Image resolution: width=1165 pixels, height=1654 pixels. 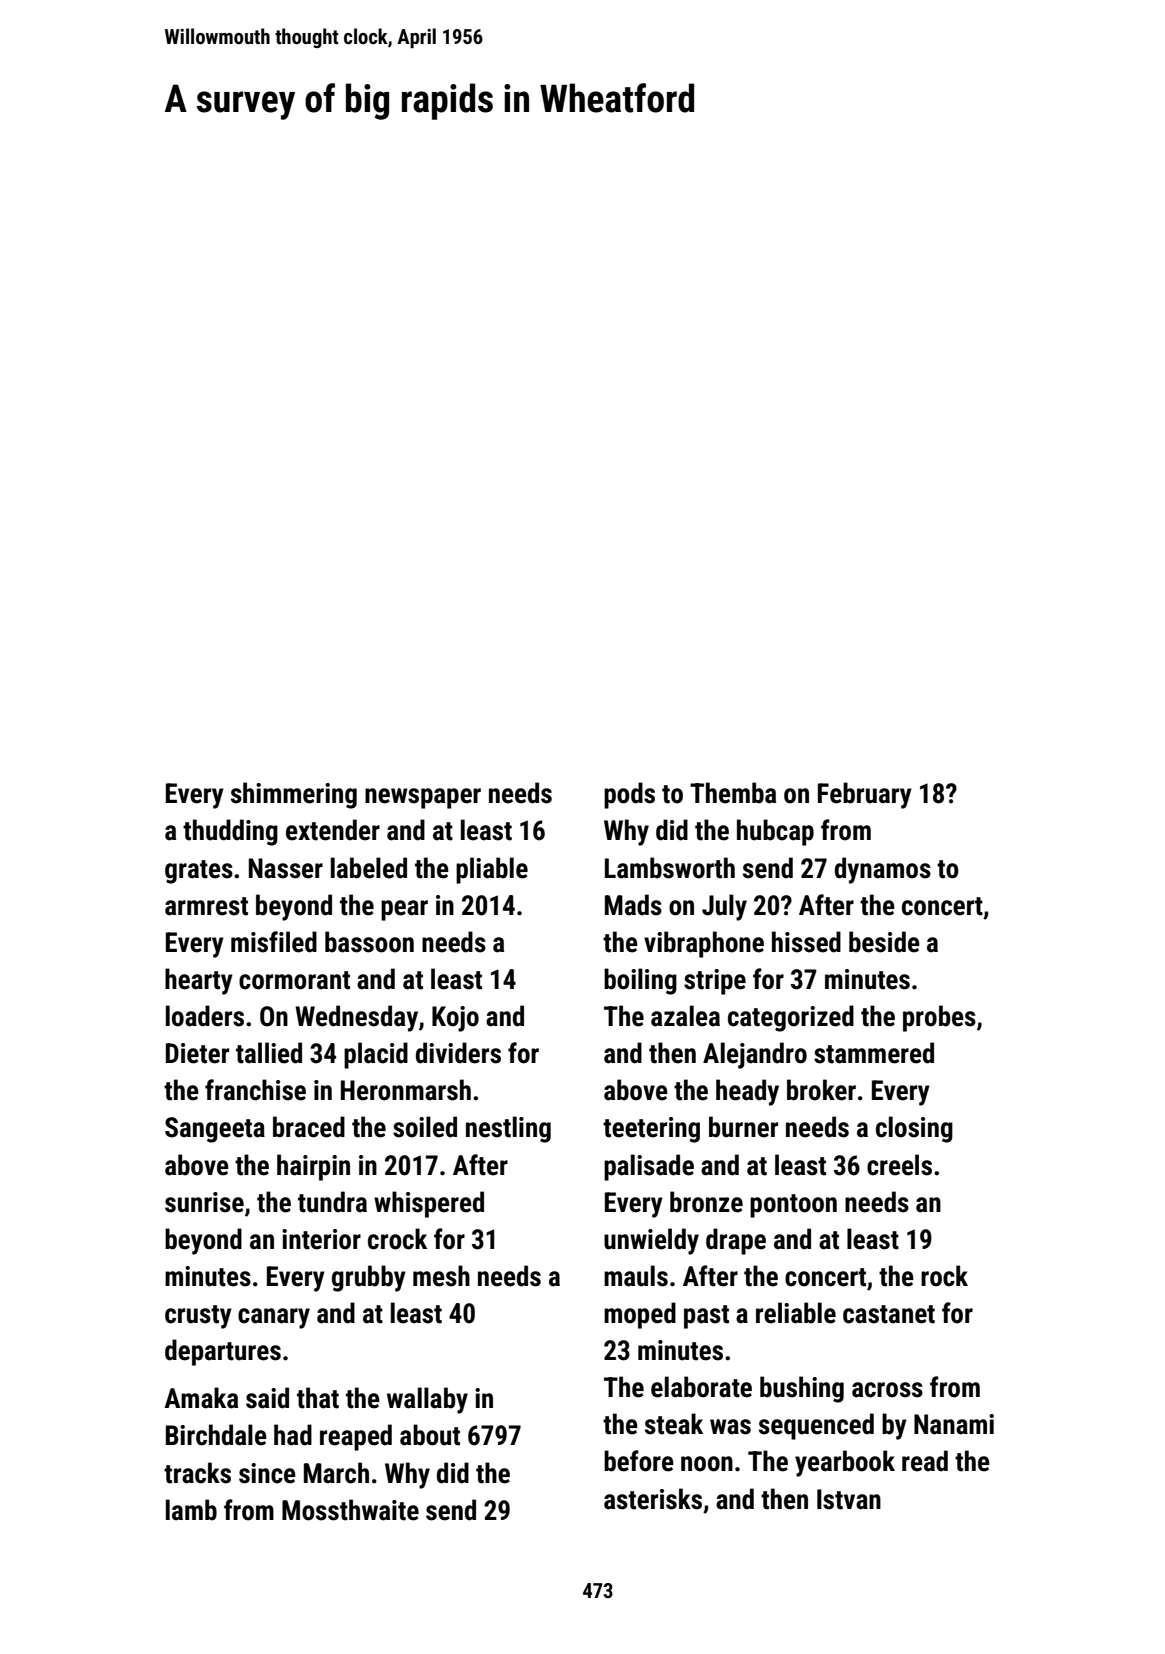 What do you see at coordinates (640, 981) in the image?
I see `boiling` at bounding box center [640, 981].
